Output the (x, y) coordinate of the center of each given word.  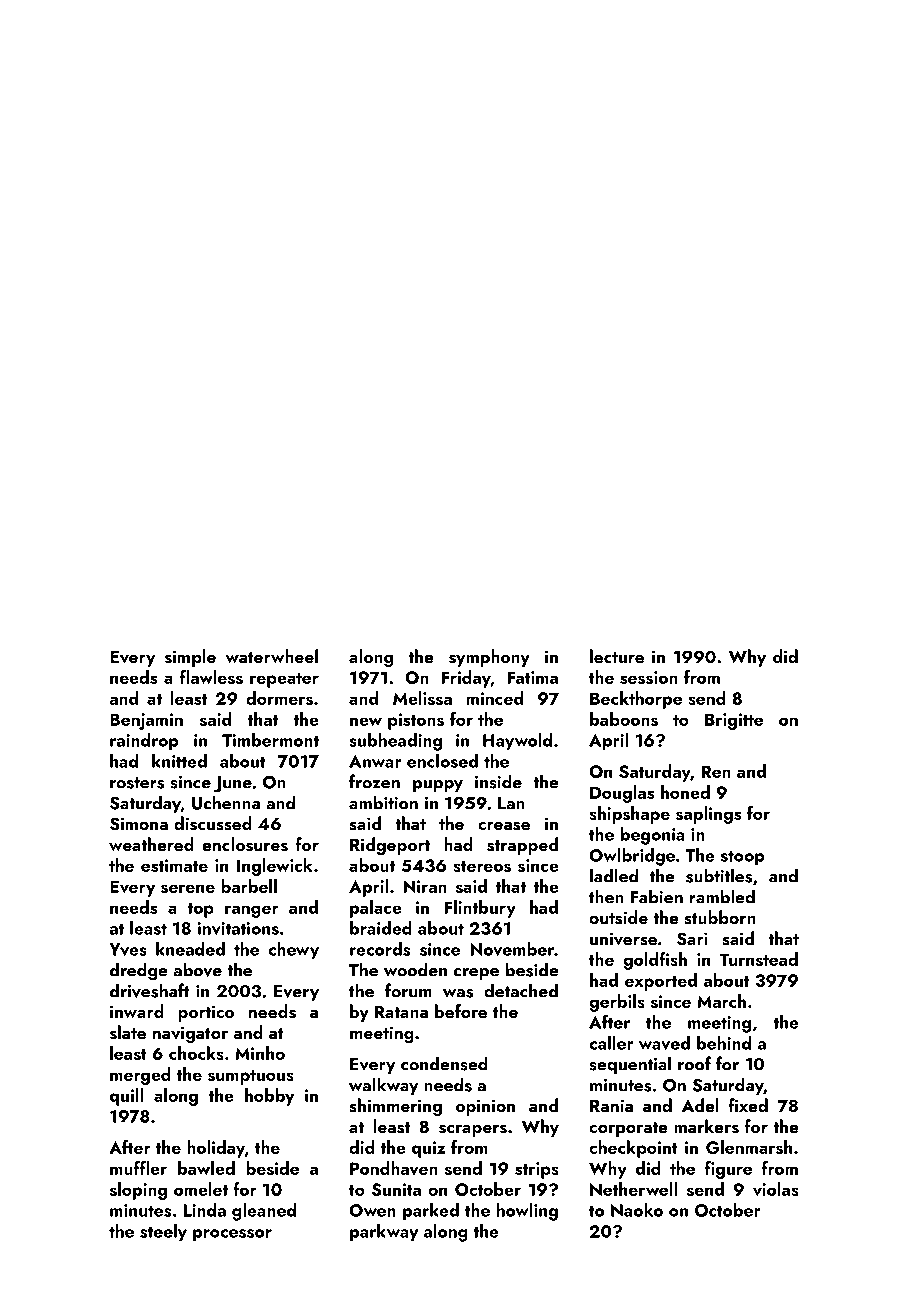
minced (495, 698)
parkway (384, 1233)
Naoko (637, 1210)
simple (190, 658)
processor (232, 1235)
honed (685, 792)
